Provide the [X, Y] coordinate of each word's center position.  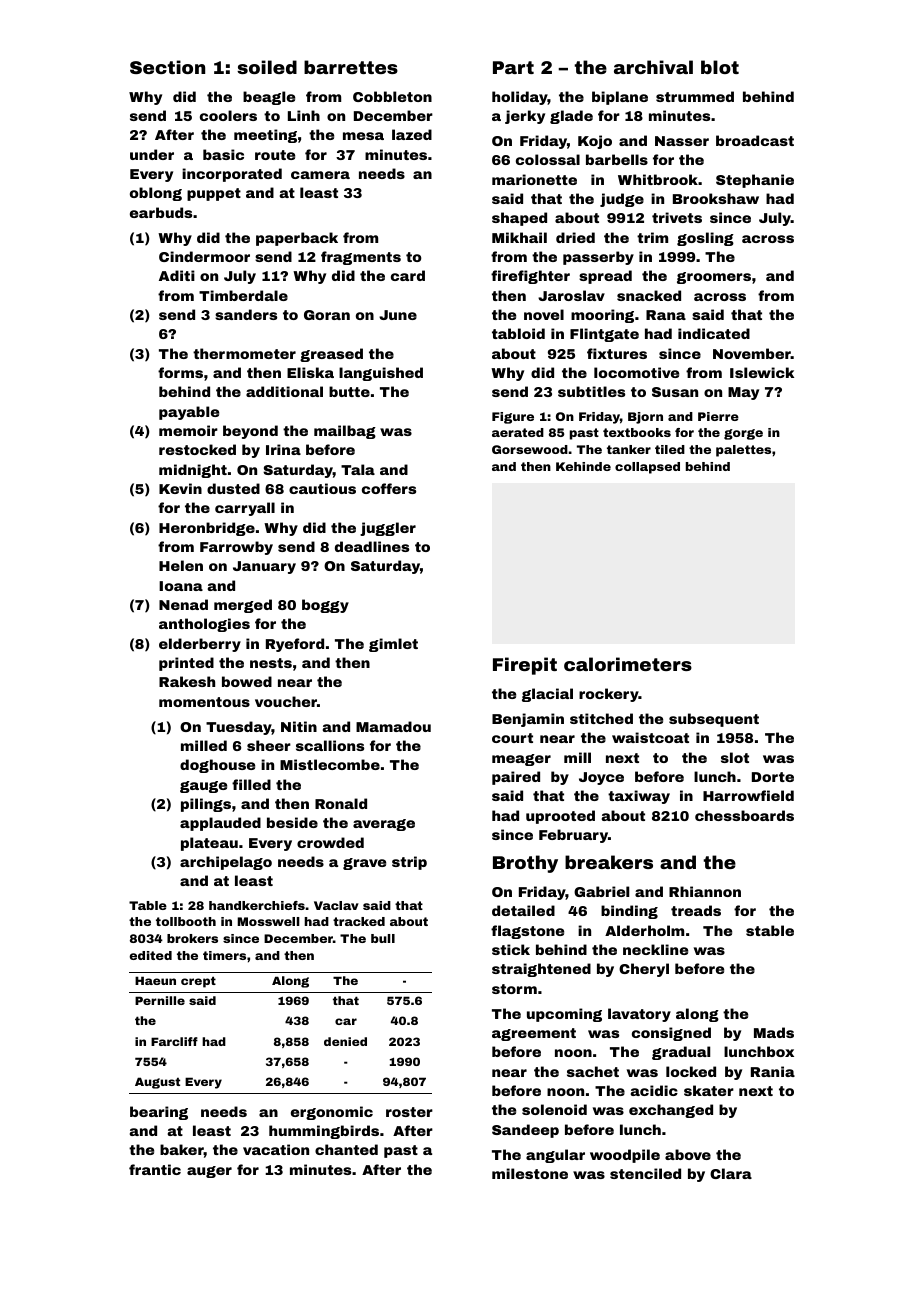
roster [409, 1112]
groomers [714, 278]
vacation [276, 1149]
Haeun [155, 980]
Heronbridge [207, 529]
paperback [297, 239]
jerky [525, 117]
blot [720, 67]
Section [167, 67]
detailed [523, 910]
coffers [389, 488]
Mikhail [519, 237]
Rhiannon [705, 891]
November [752, 353]
